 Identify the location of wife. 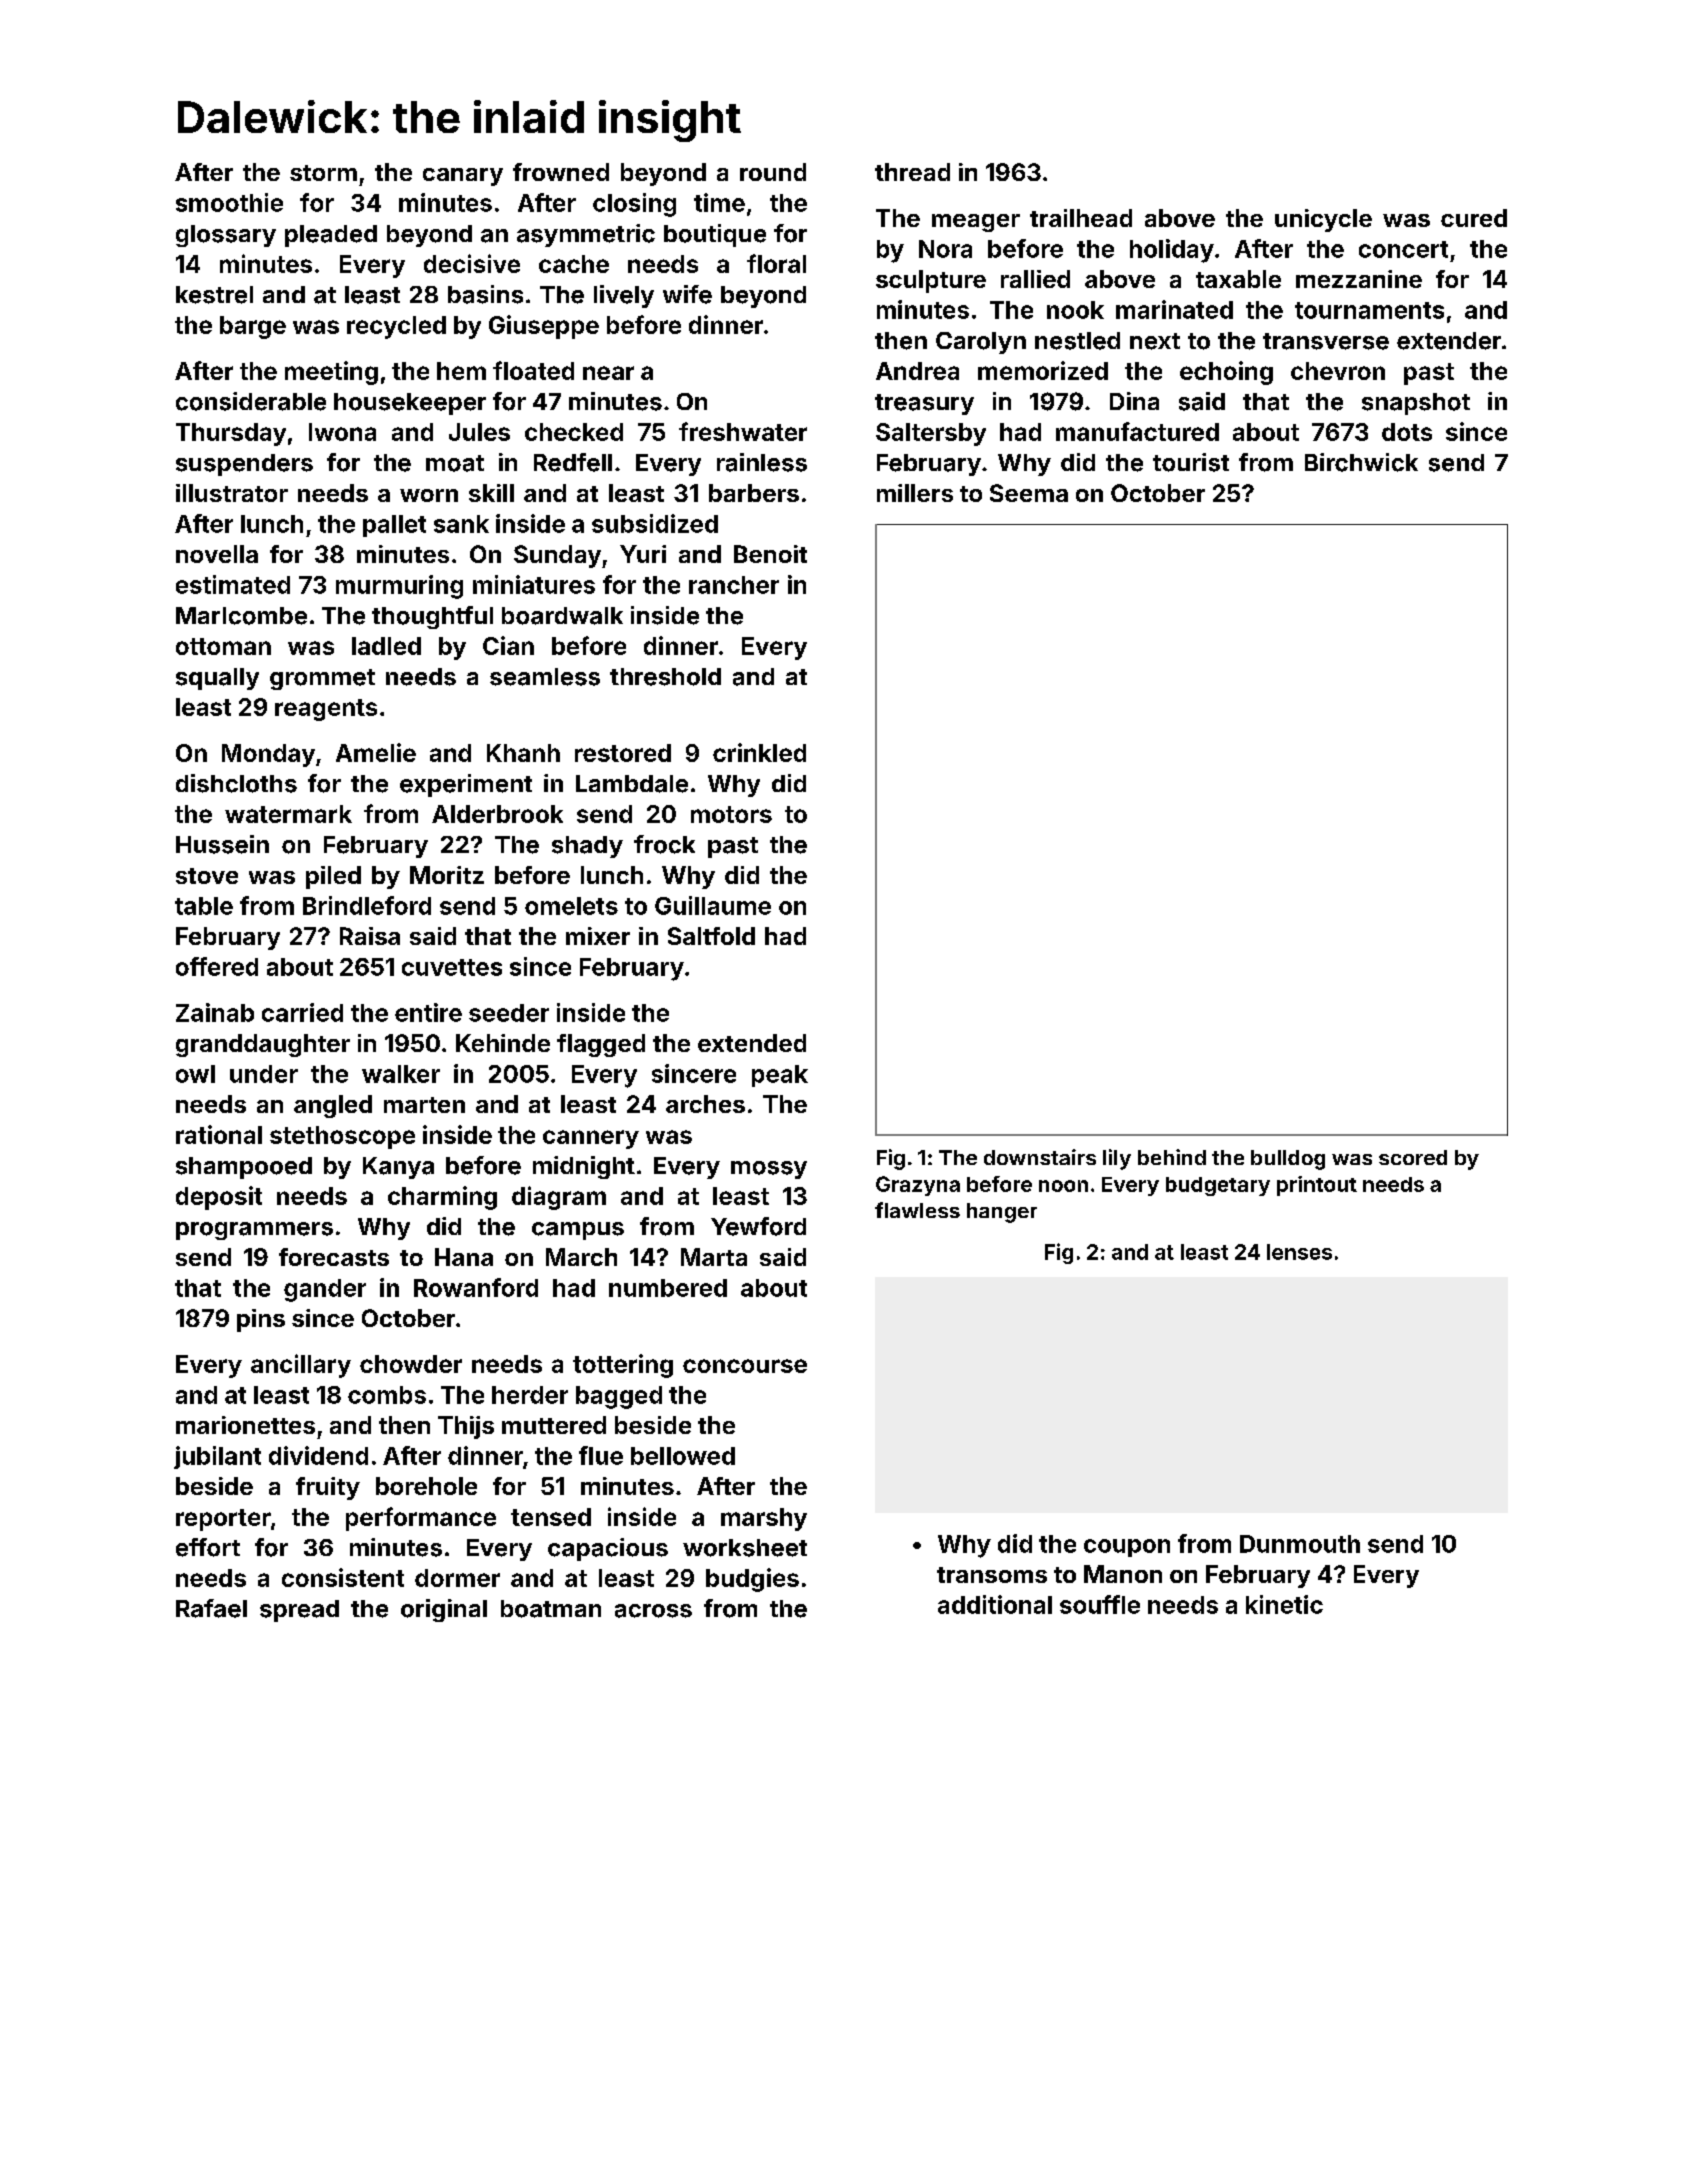
(687, 294).
